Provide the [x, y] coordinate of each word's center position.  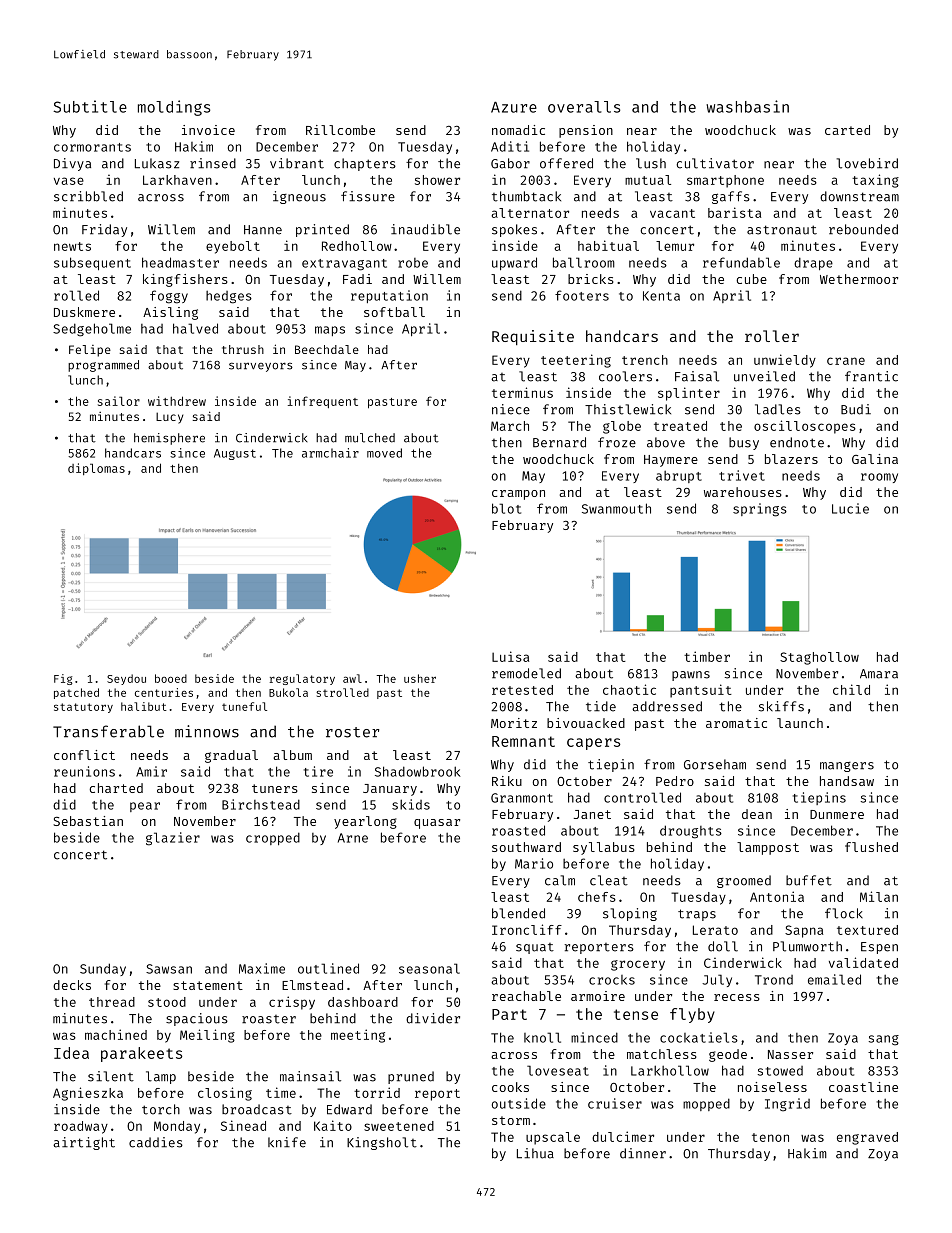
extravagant [344, 265]
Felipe [90, 351]
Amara [879, 674]
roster [352, 732]
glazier [173, 839]
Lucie [850, 508]
